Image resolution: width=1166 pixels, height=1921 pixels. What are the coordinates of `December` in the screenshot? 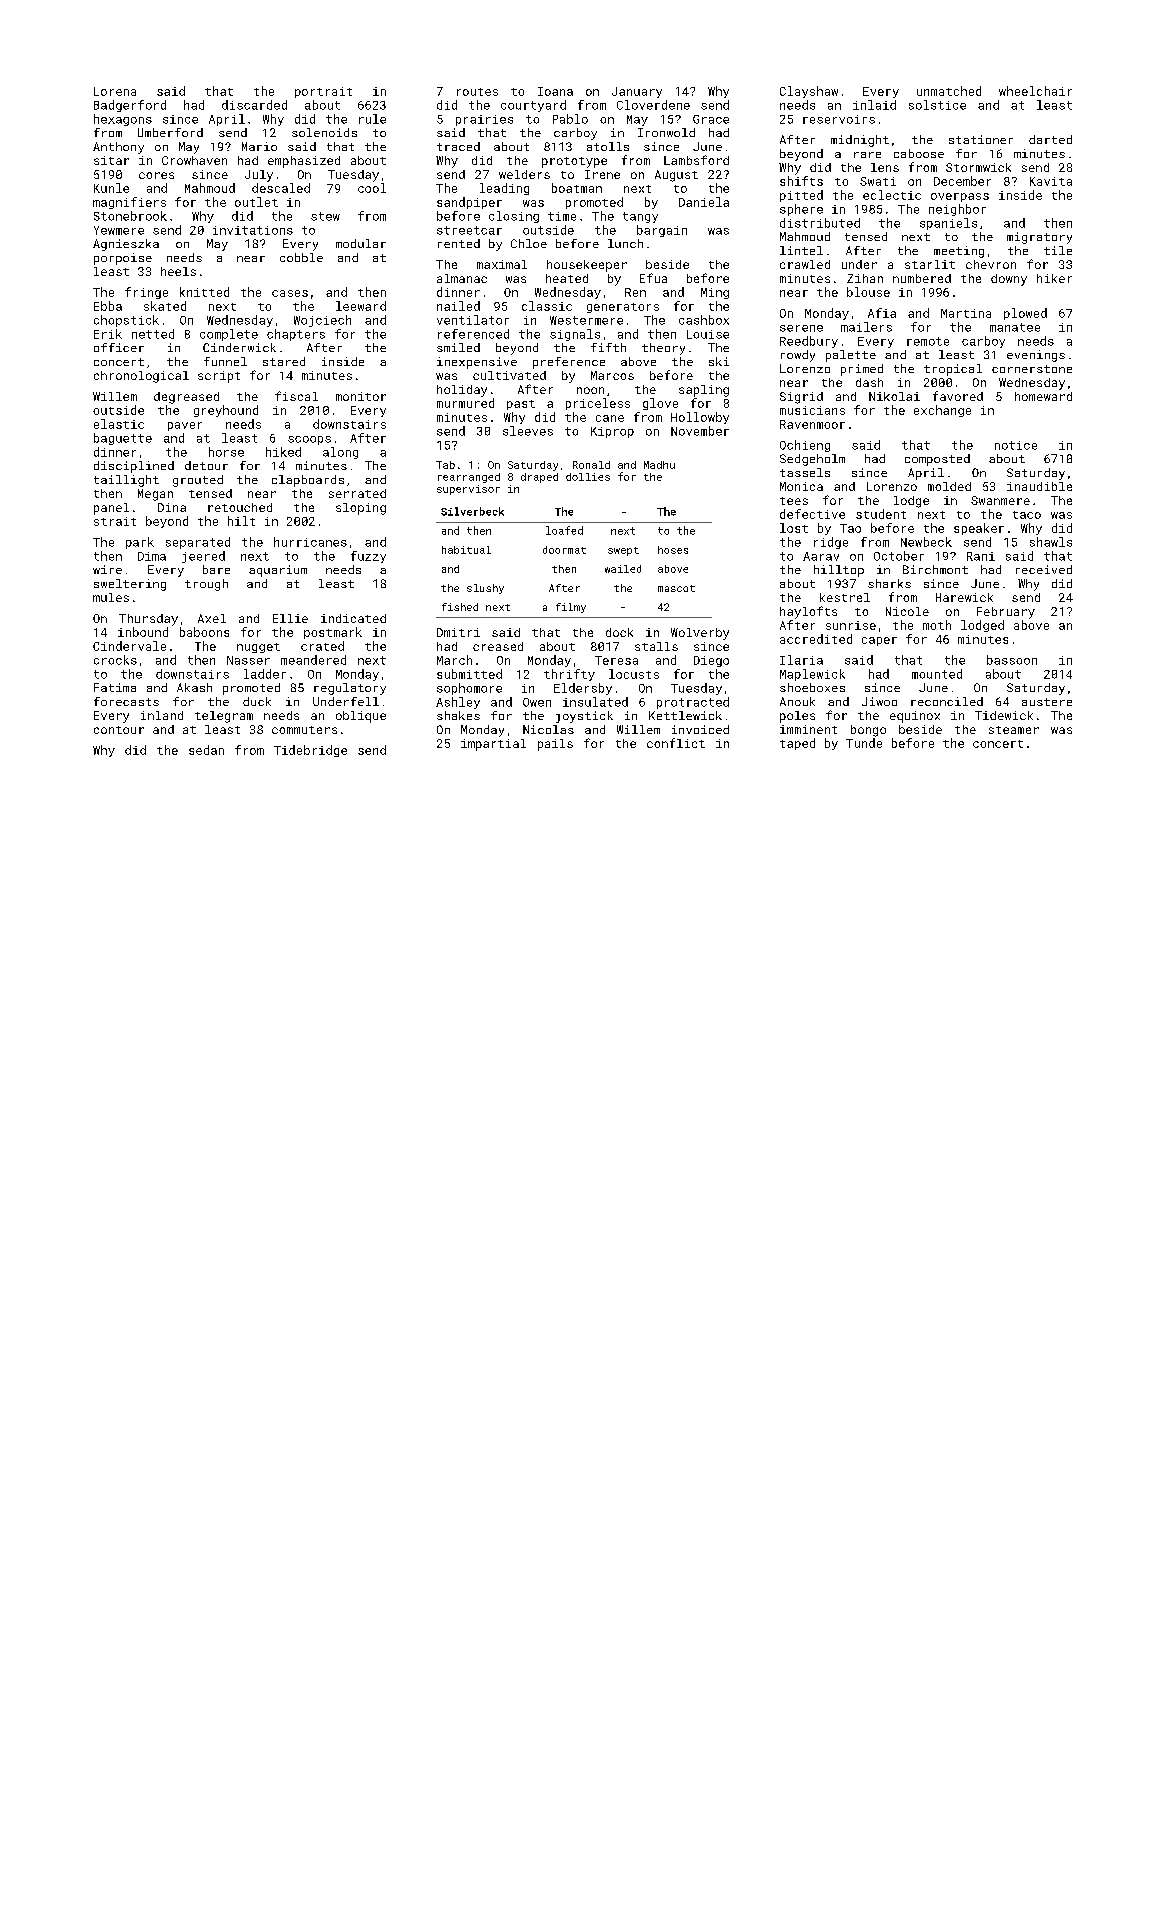 It's located at (962, 181).
